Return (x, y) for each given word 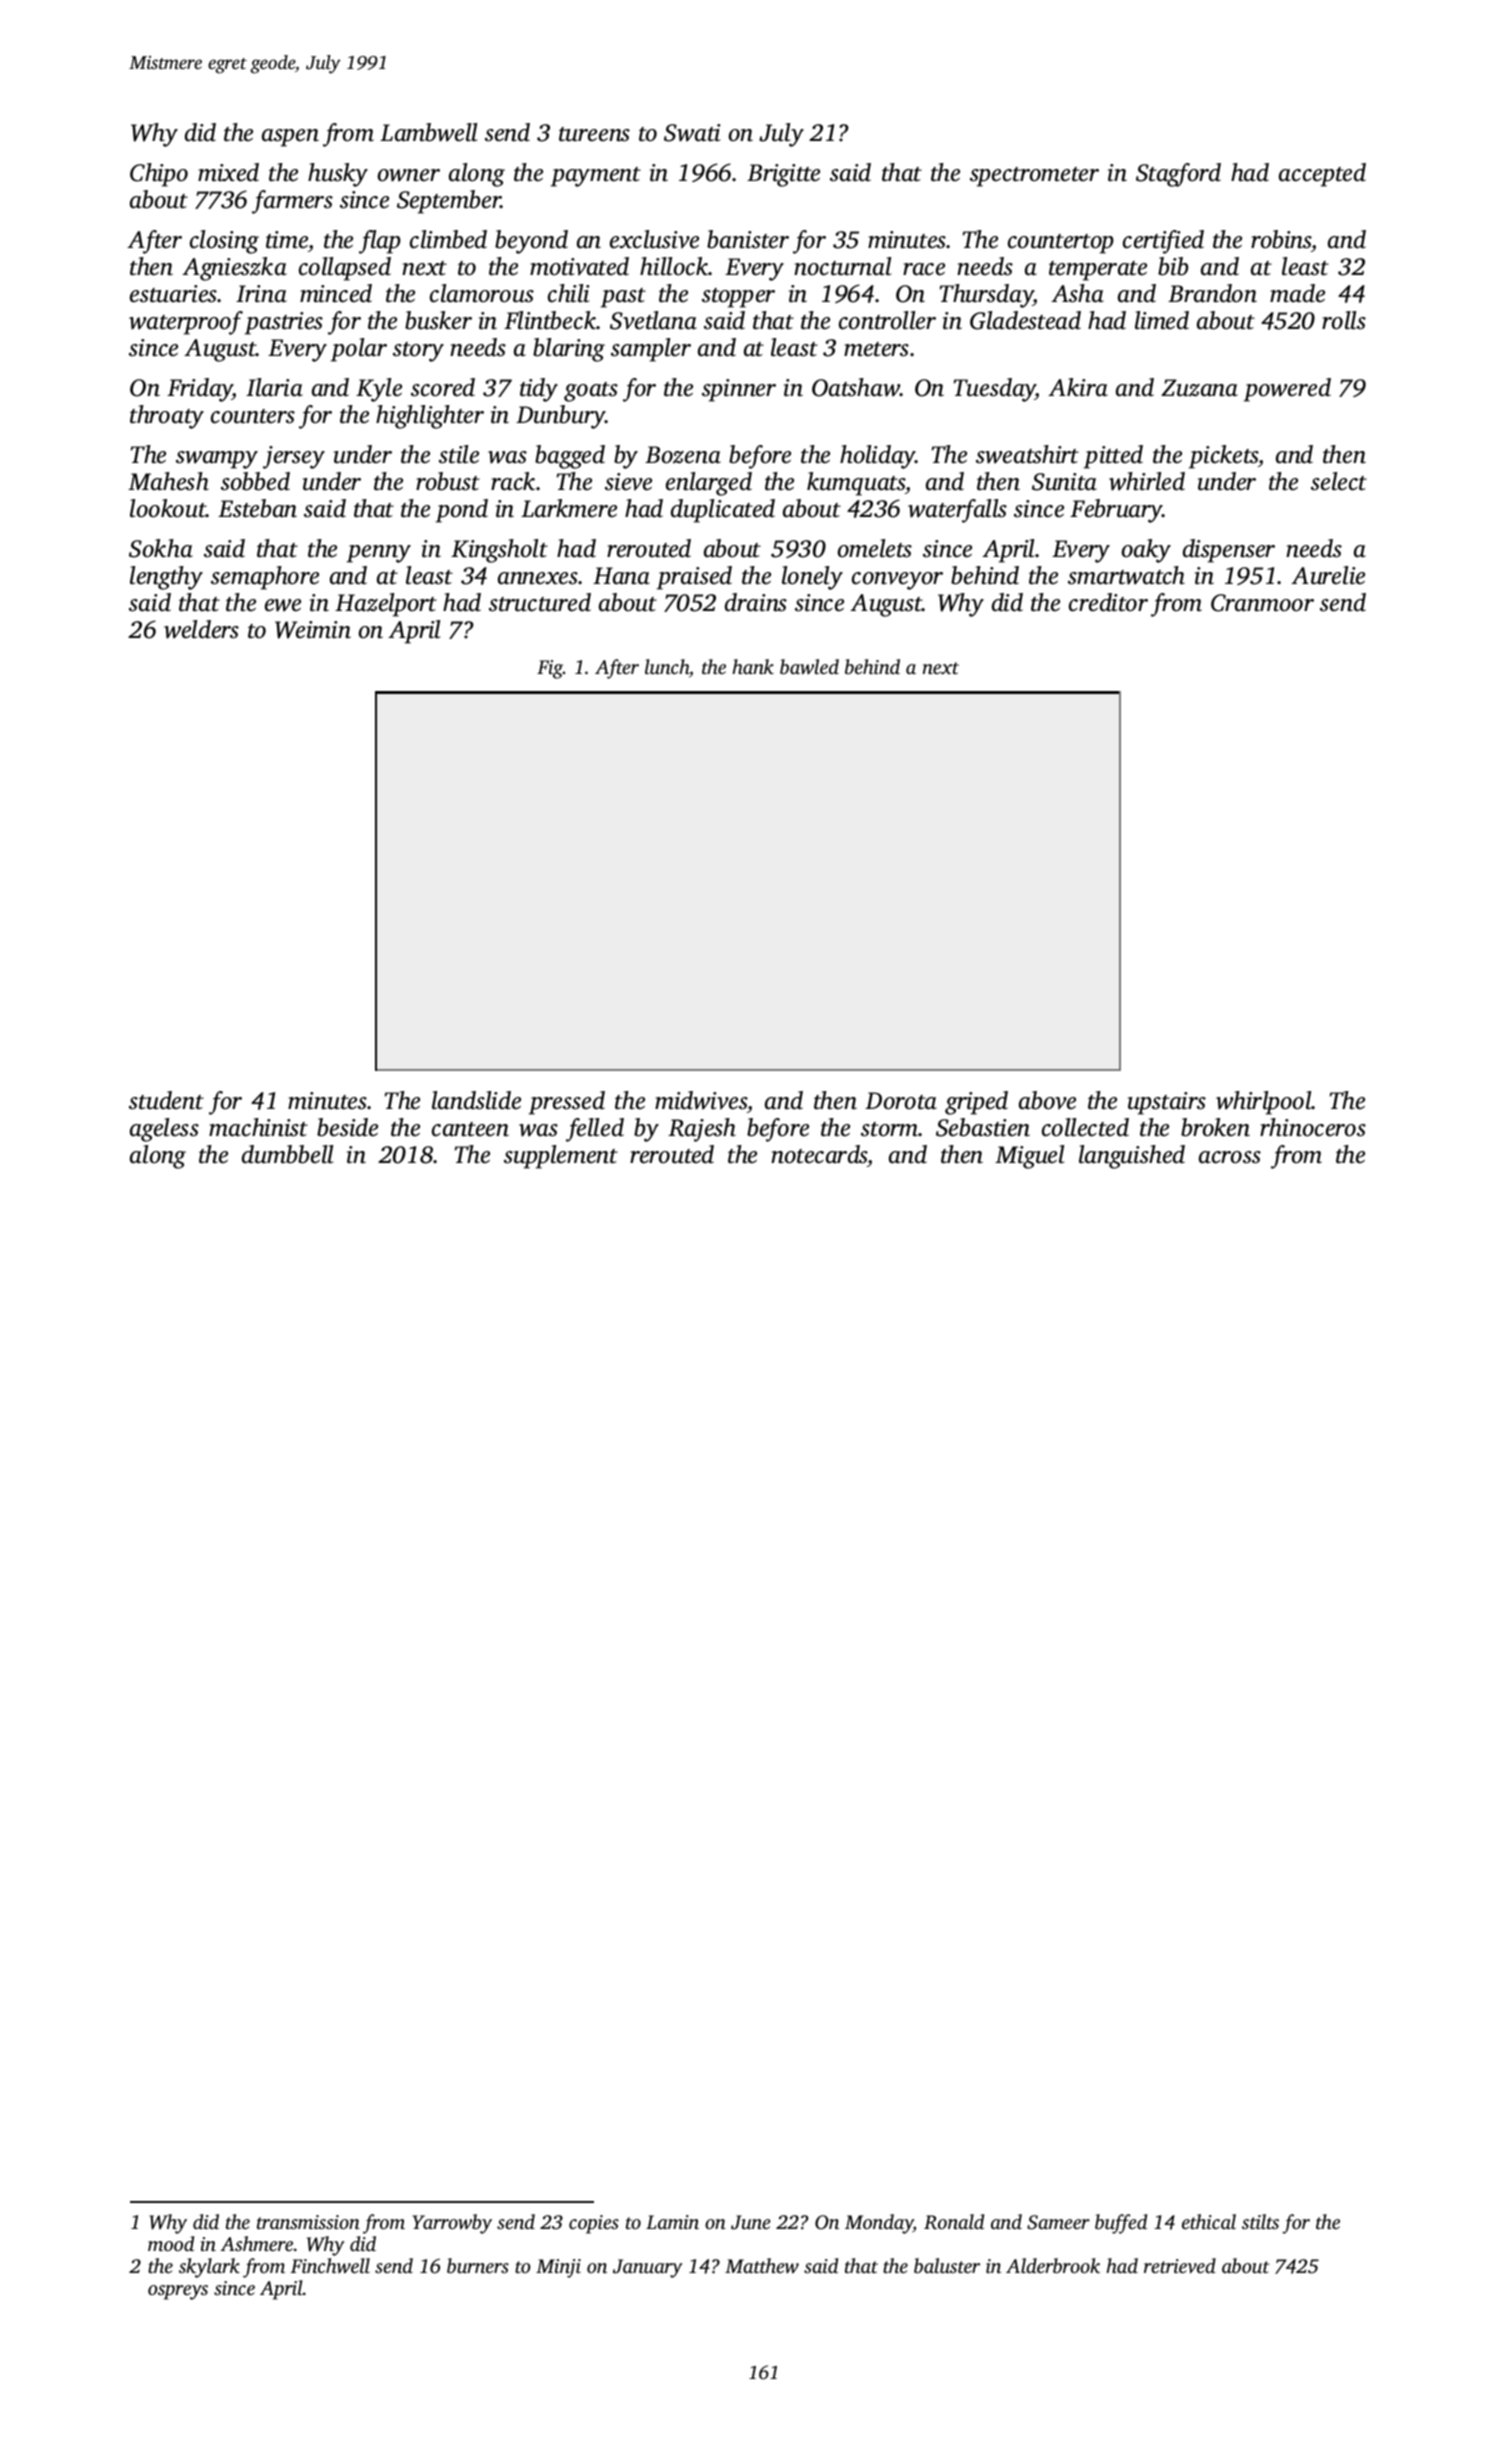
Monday (879, 2224)
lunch (667, 666)
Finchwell (330, 2265)
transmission (308, 2222)
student (166, 1100)
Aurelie (1328, 575)
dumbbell (287, 1154)
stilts (1260, 2221)
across (1230, 1157)
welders (201, 629)
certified (1163, 242)
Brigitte (783, 175)
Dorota (901, 1101)
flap (380, 242)
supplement (561, 1157)
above (1047, 1100)
